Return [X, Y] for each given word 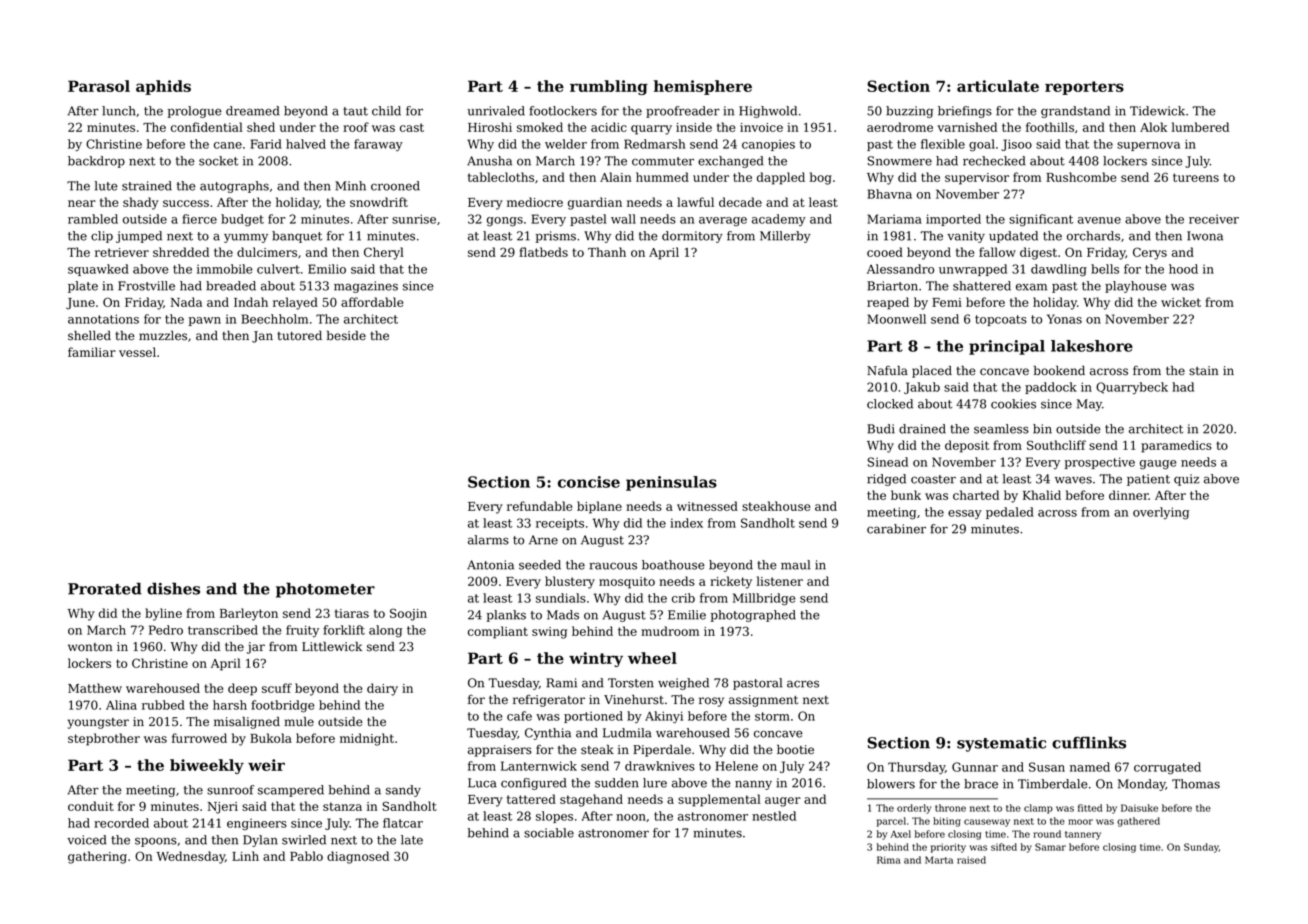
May [1089, 405]
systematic [1001, 744]
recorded [121, 823]
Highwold [768, 112]
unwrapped [973, 270]
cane [228, 145]
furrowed [199, 738]
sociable [549, 833]
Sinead [888, 462]
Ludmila [627, 733]
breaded [231, 286]
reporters [1084, 88]
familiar [92, 352]
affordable [372, 302]
